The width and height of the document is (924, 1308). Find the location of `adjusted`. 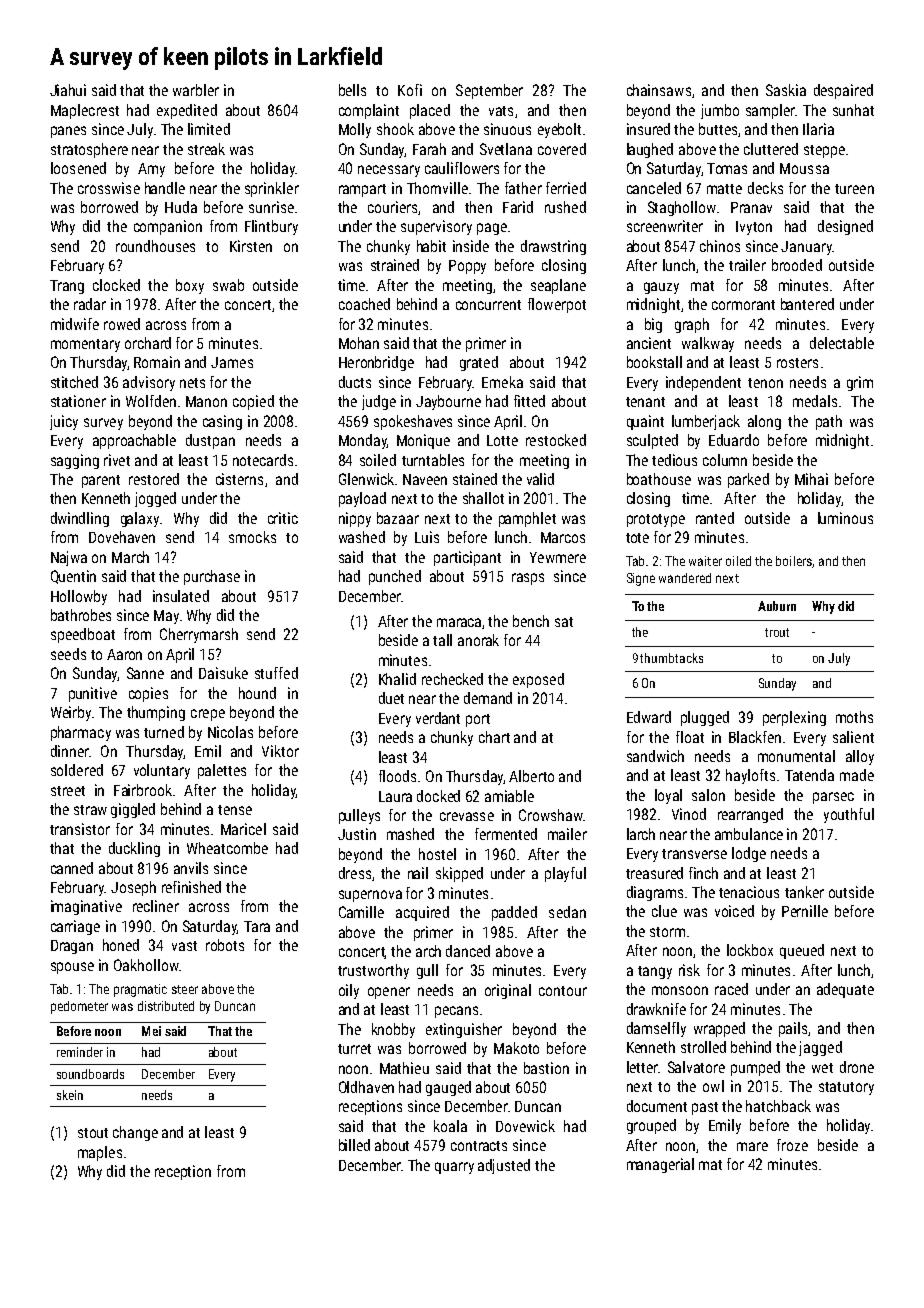

adjusted is located at coordinates (504, 1166).
